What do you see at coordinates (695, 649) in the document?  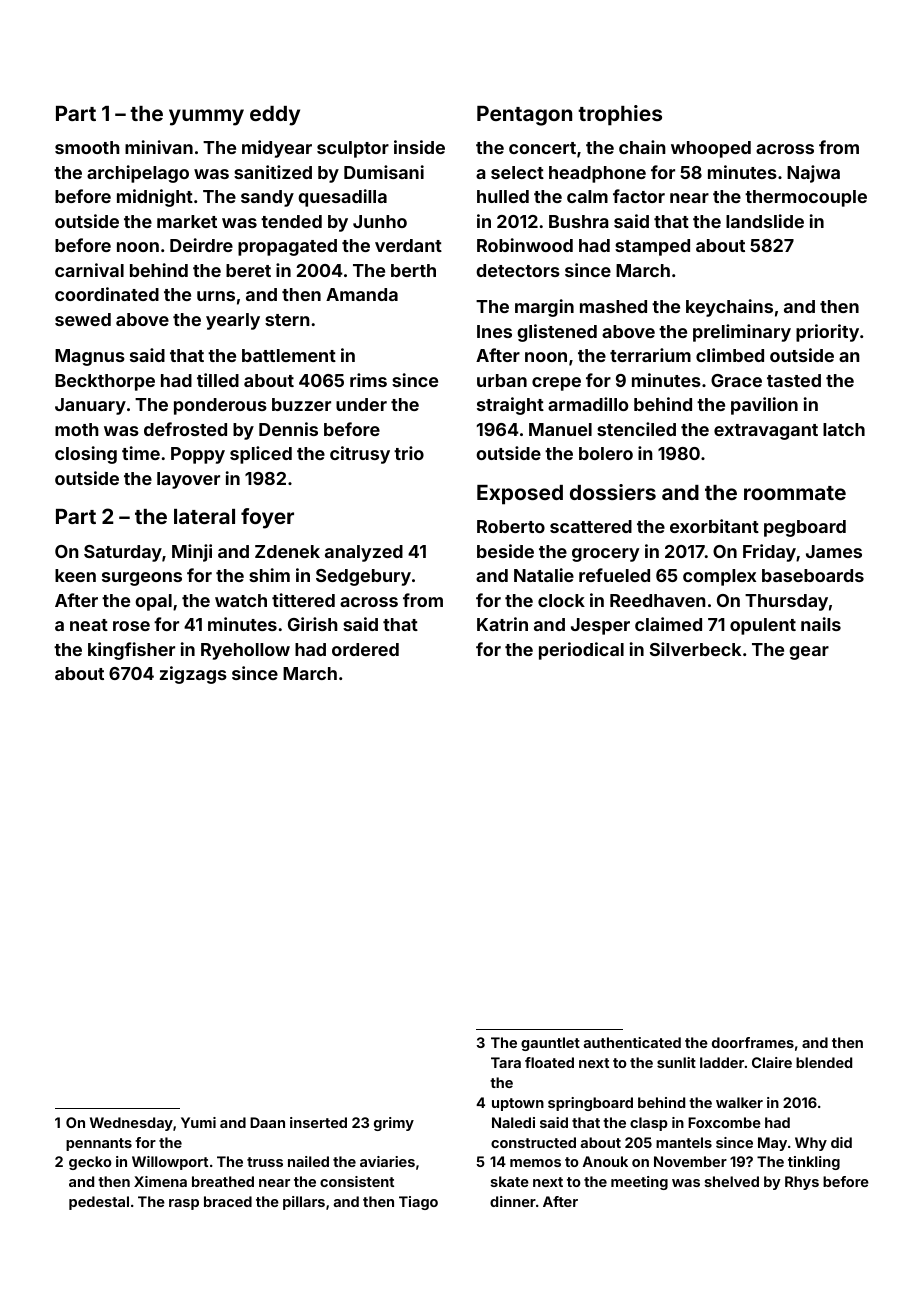 I see `Silverbeck` at bounding box center [695, 649].
